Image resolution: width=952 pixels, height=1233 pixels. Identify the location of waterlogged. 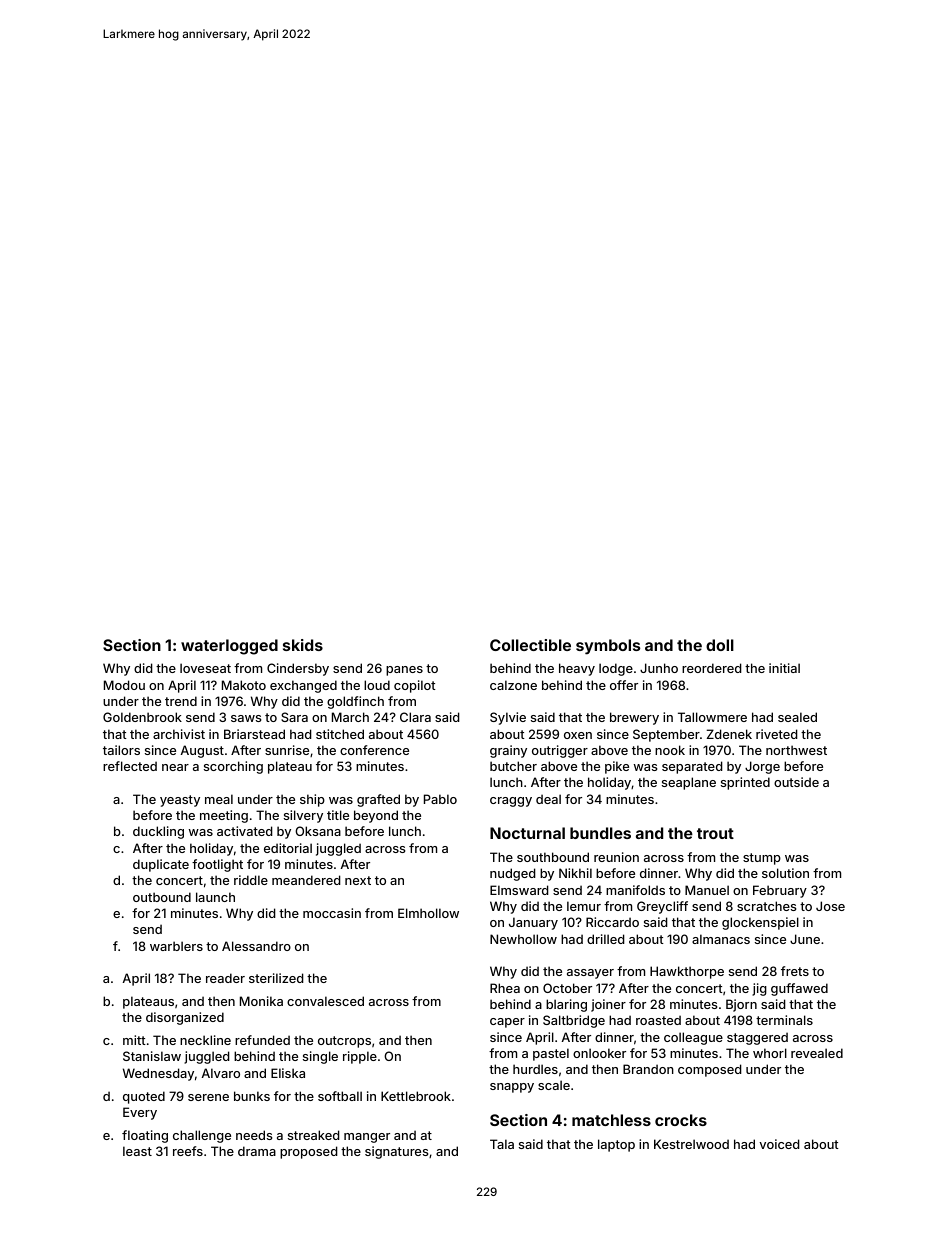
(229, 647).
